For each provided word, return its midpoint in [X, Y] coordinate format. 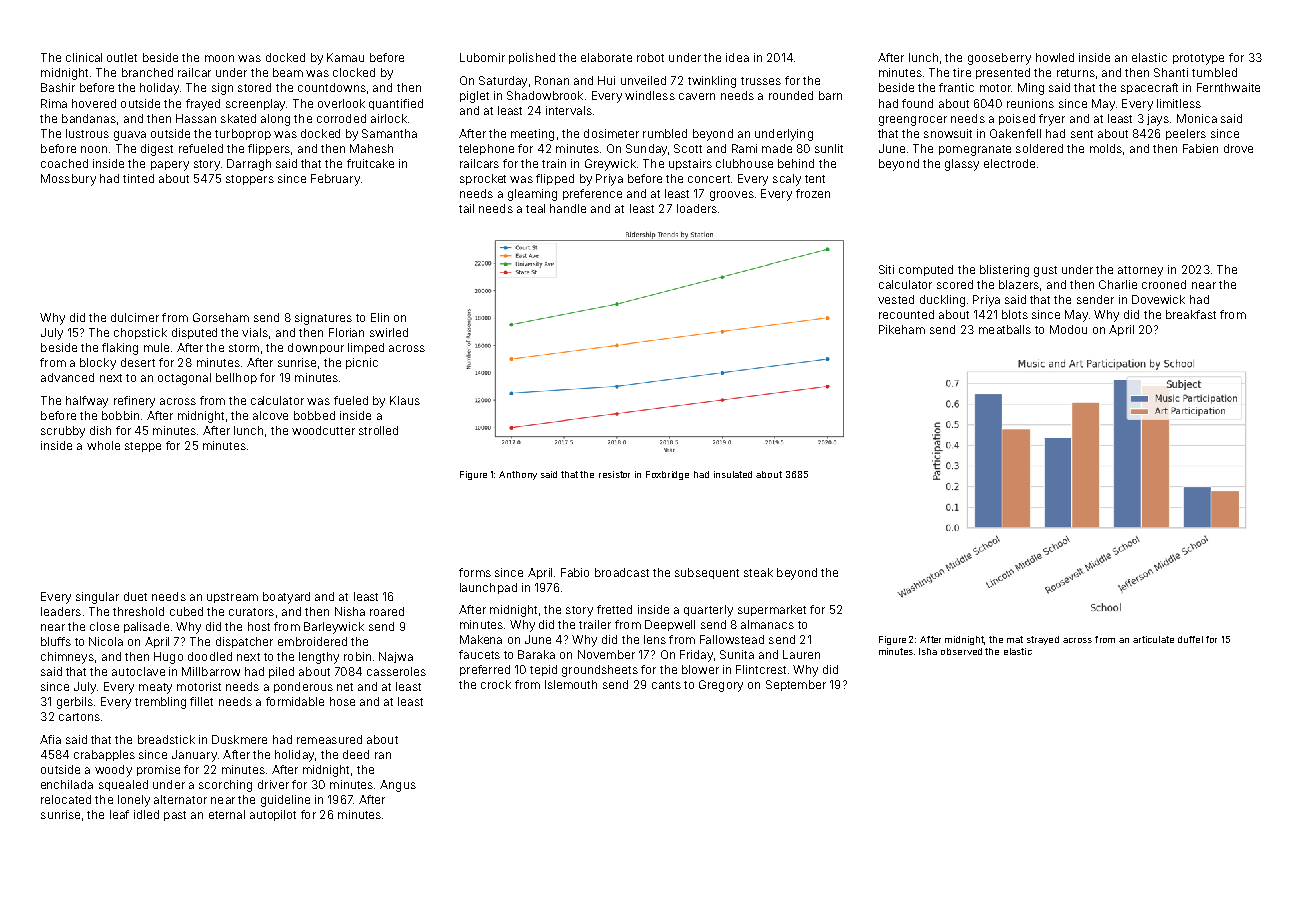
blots [1015, 314]
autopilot [273, 815]
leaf [119, 814]
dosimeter [611, 133]
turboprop [243, 134]
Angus [398, 786]
